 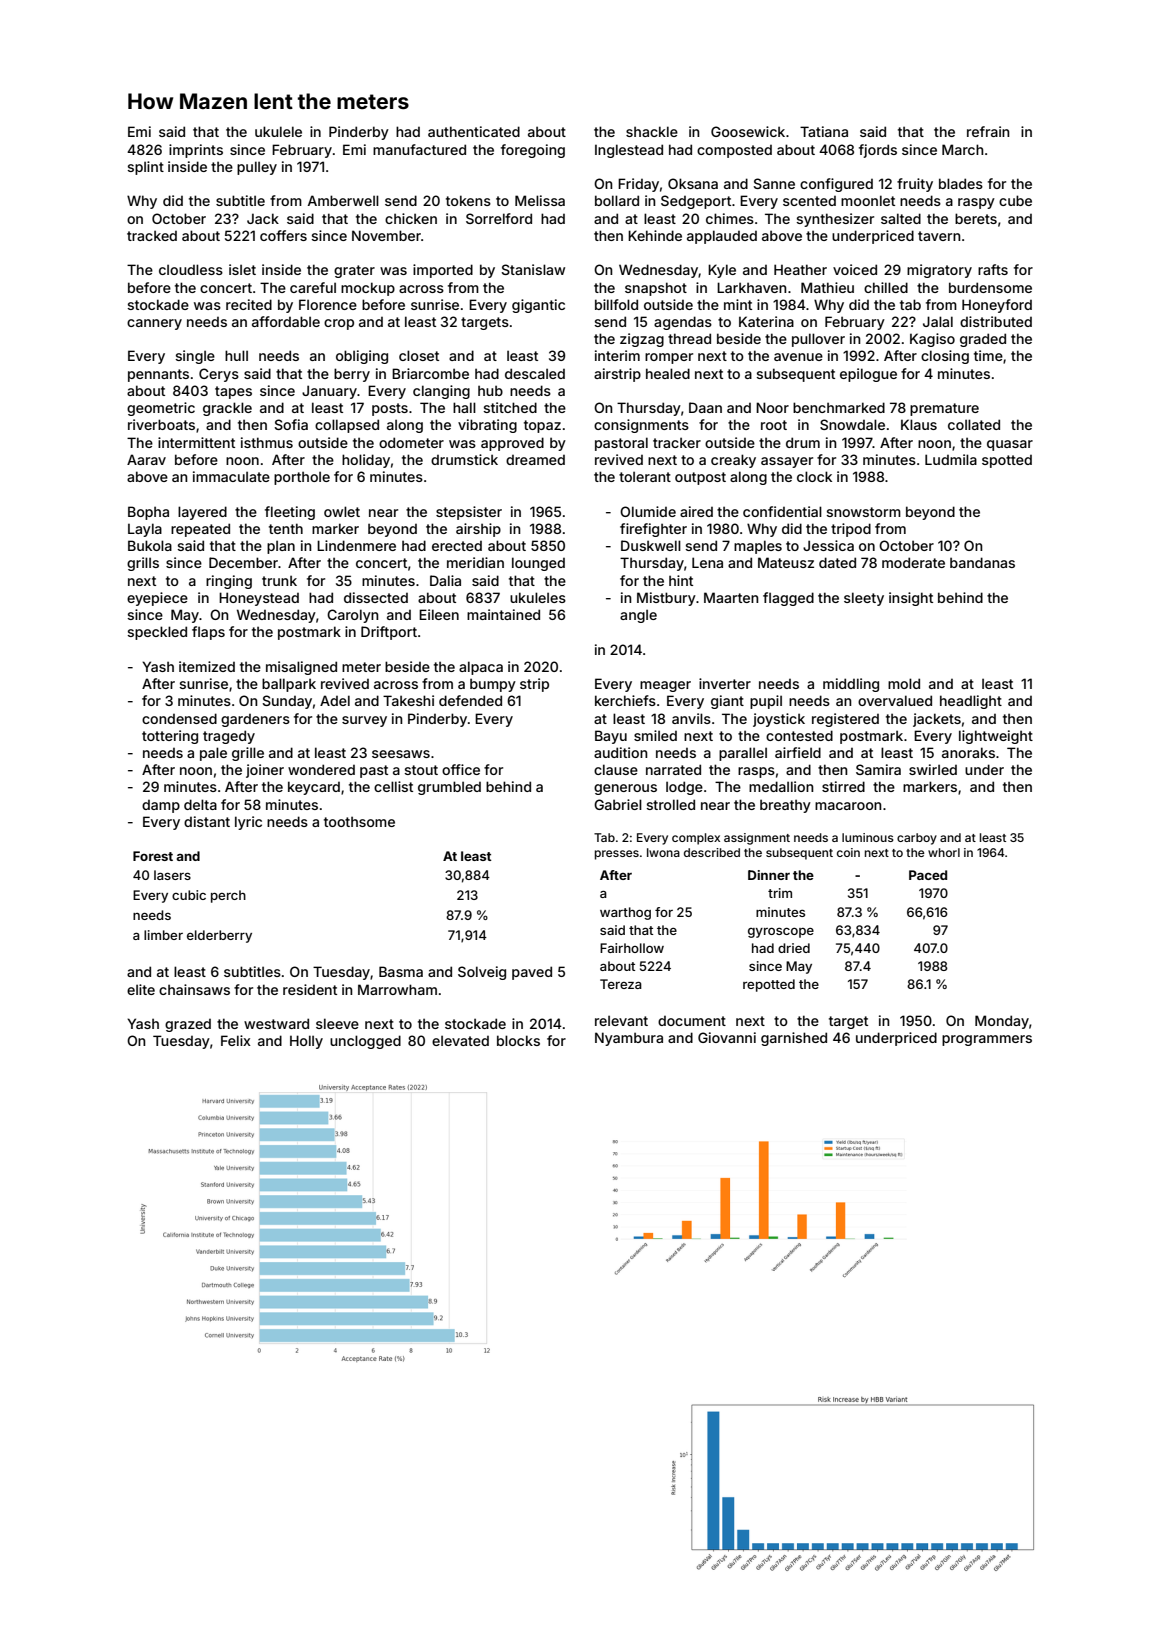 What do you see at coordinates (748, 131) in the screenshot?
I see `Goosewick` at bounding box center [748, 131].
